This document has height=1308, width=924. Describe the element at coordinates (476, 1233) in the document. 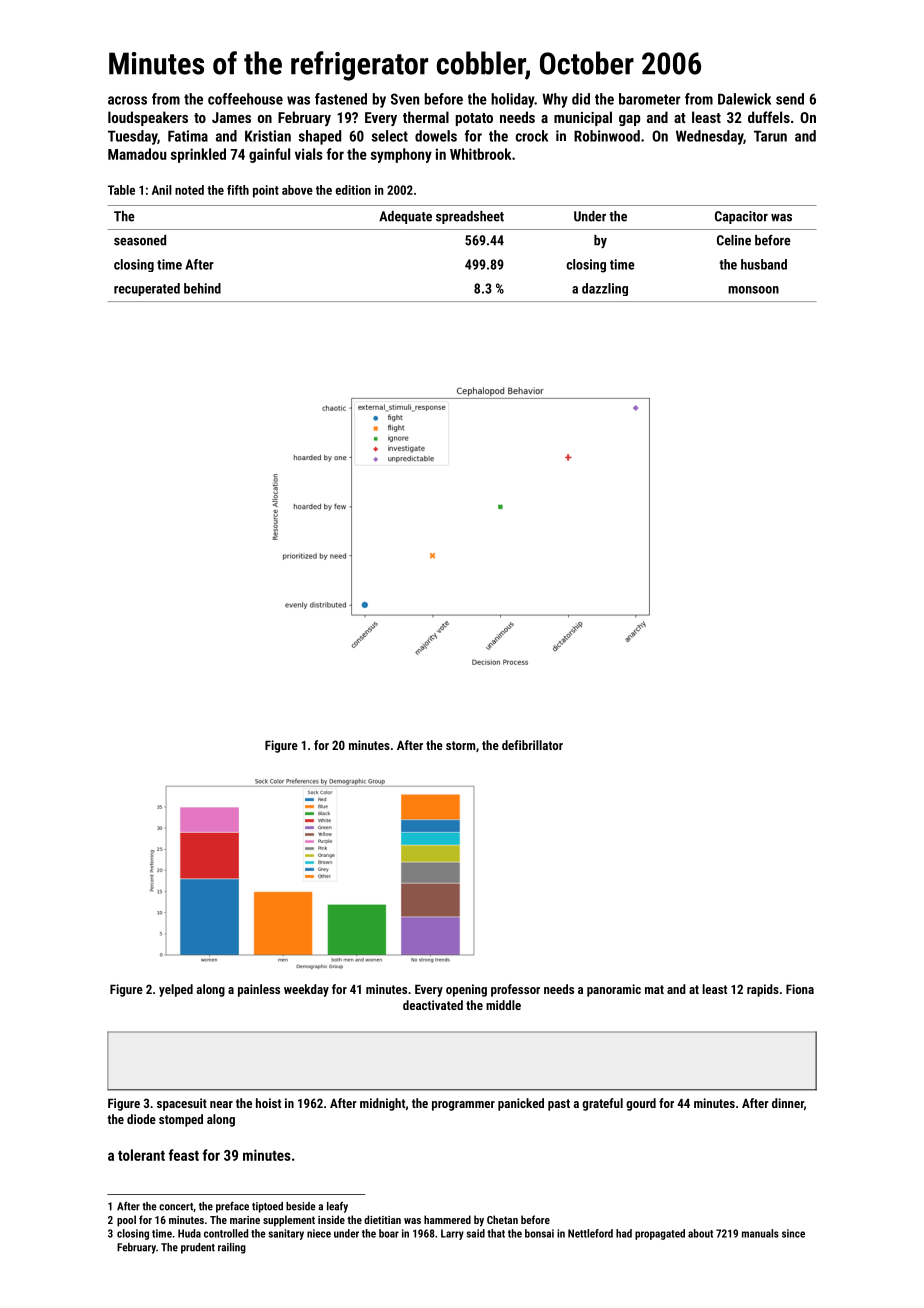

I see `said` at that location.
